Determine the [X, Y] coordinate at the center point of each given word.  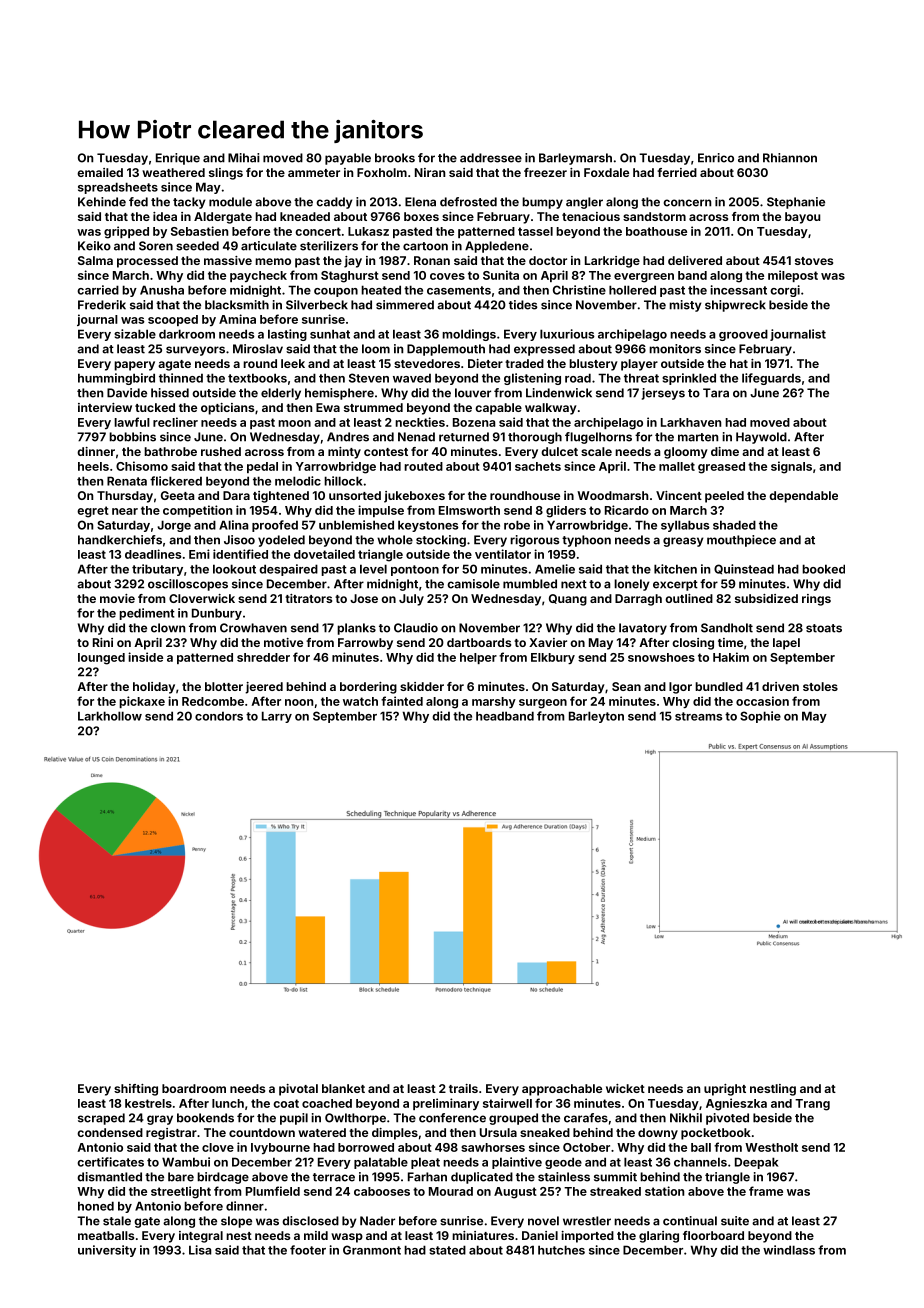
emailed [100, 172]
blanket [343, 1088]
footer [308, 1250]
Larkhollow [110, 716]
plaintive [517, 1163]
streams [699, 716]
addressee [491, 158]
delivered [695, 260]
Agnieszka [736, 1104]
